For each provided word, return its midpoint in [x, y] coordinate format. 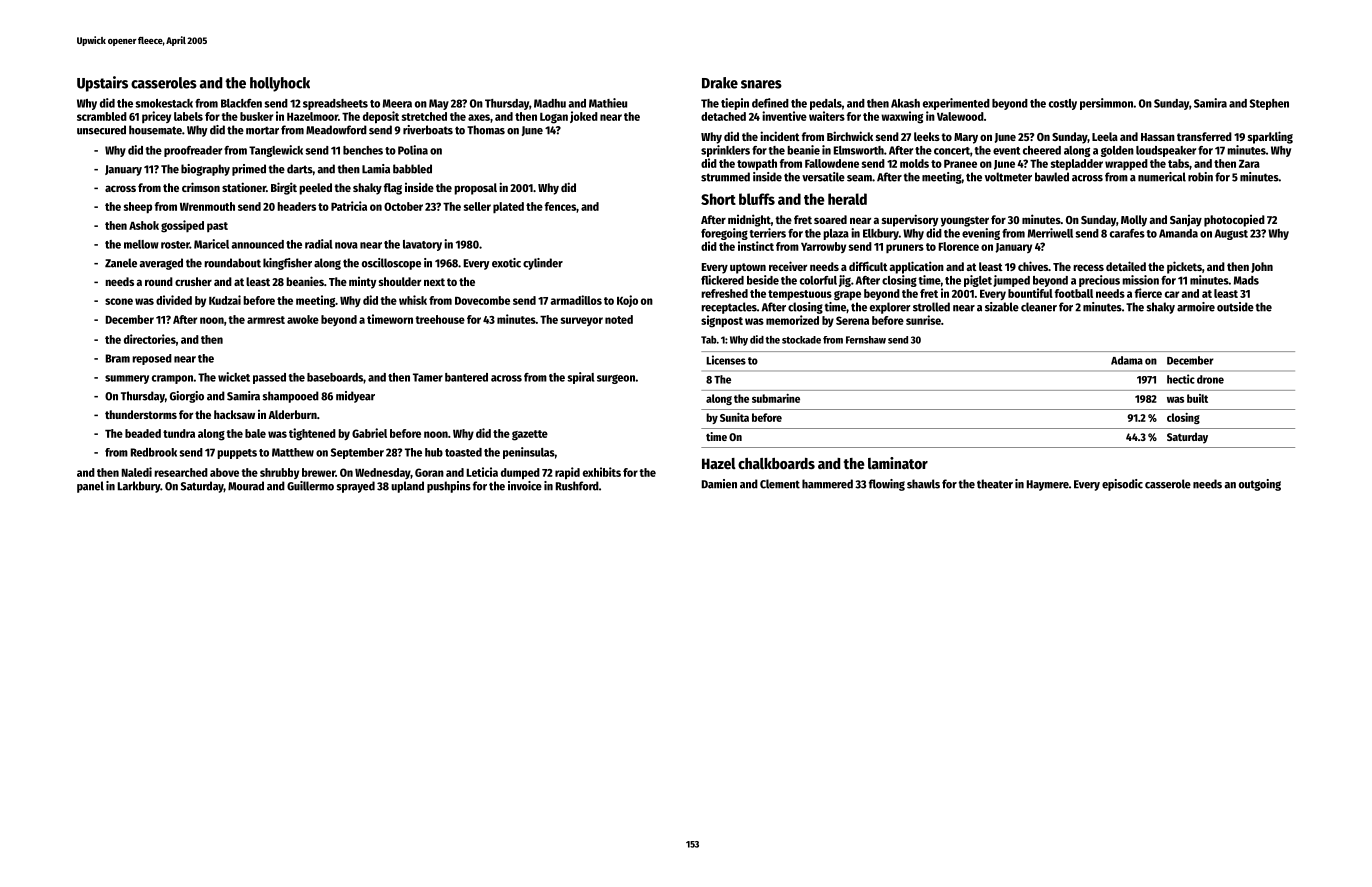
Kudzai [225, 300]
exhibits [602, 472]
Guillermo [310, 486]
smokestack [164, 103]
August [1231, 234]
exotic [506, 263]
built [1197, 398]
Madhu [550, 103]
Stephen [1269, 104]
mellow [141, 244]
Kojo [627, 301]
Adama [1127, 360]
